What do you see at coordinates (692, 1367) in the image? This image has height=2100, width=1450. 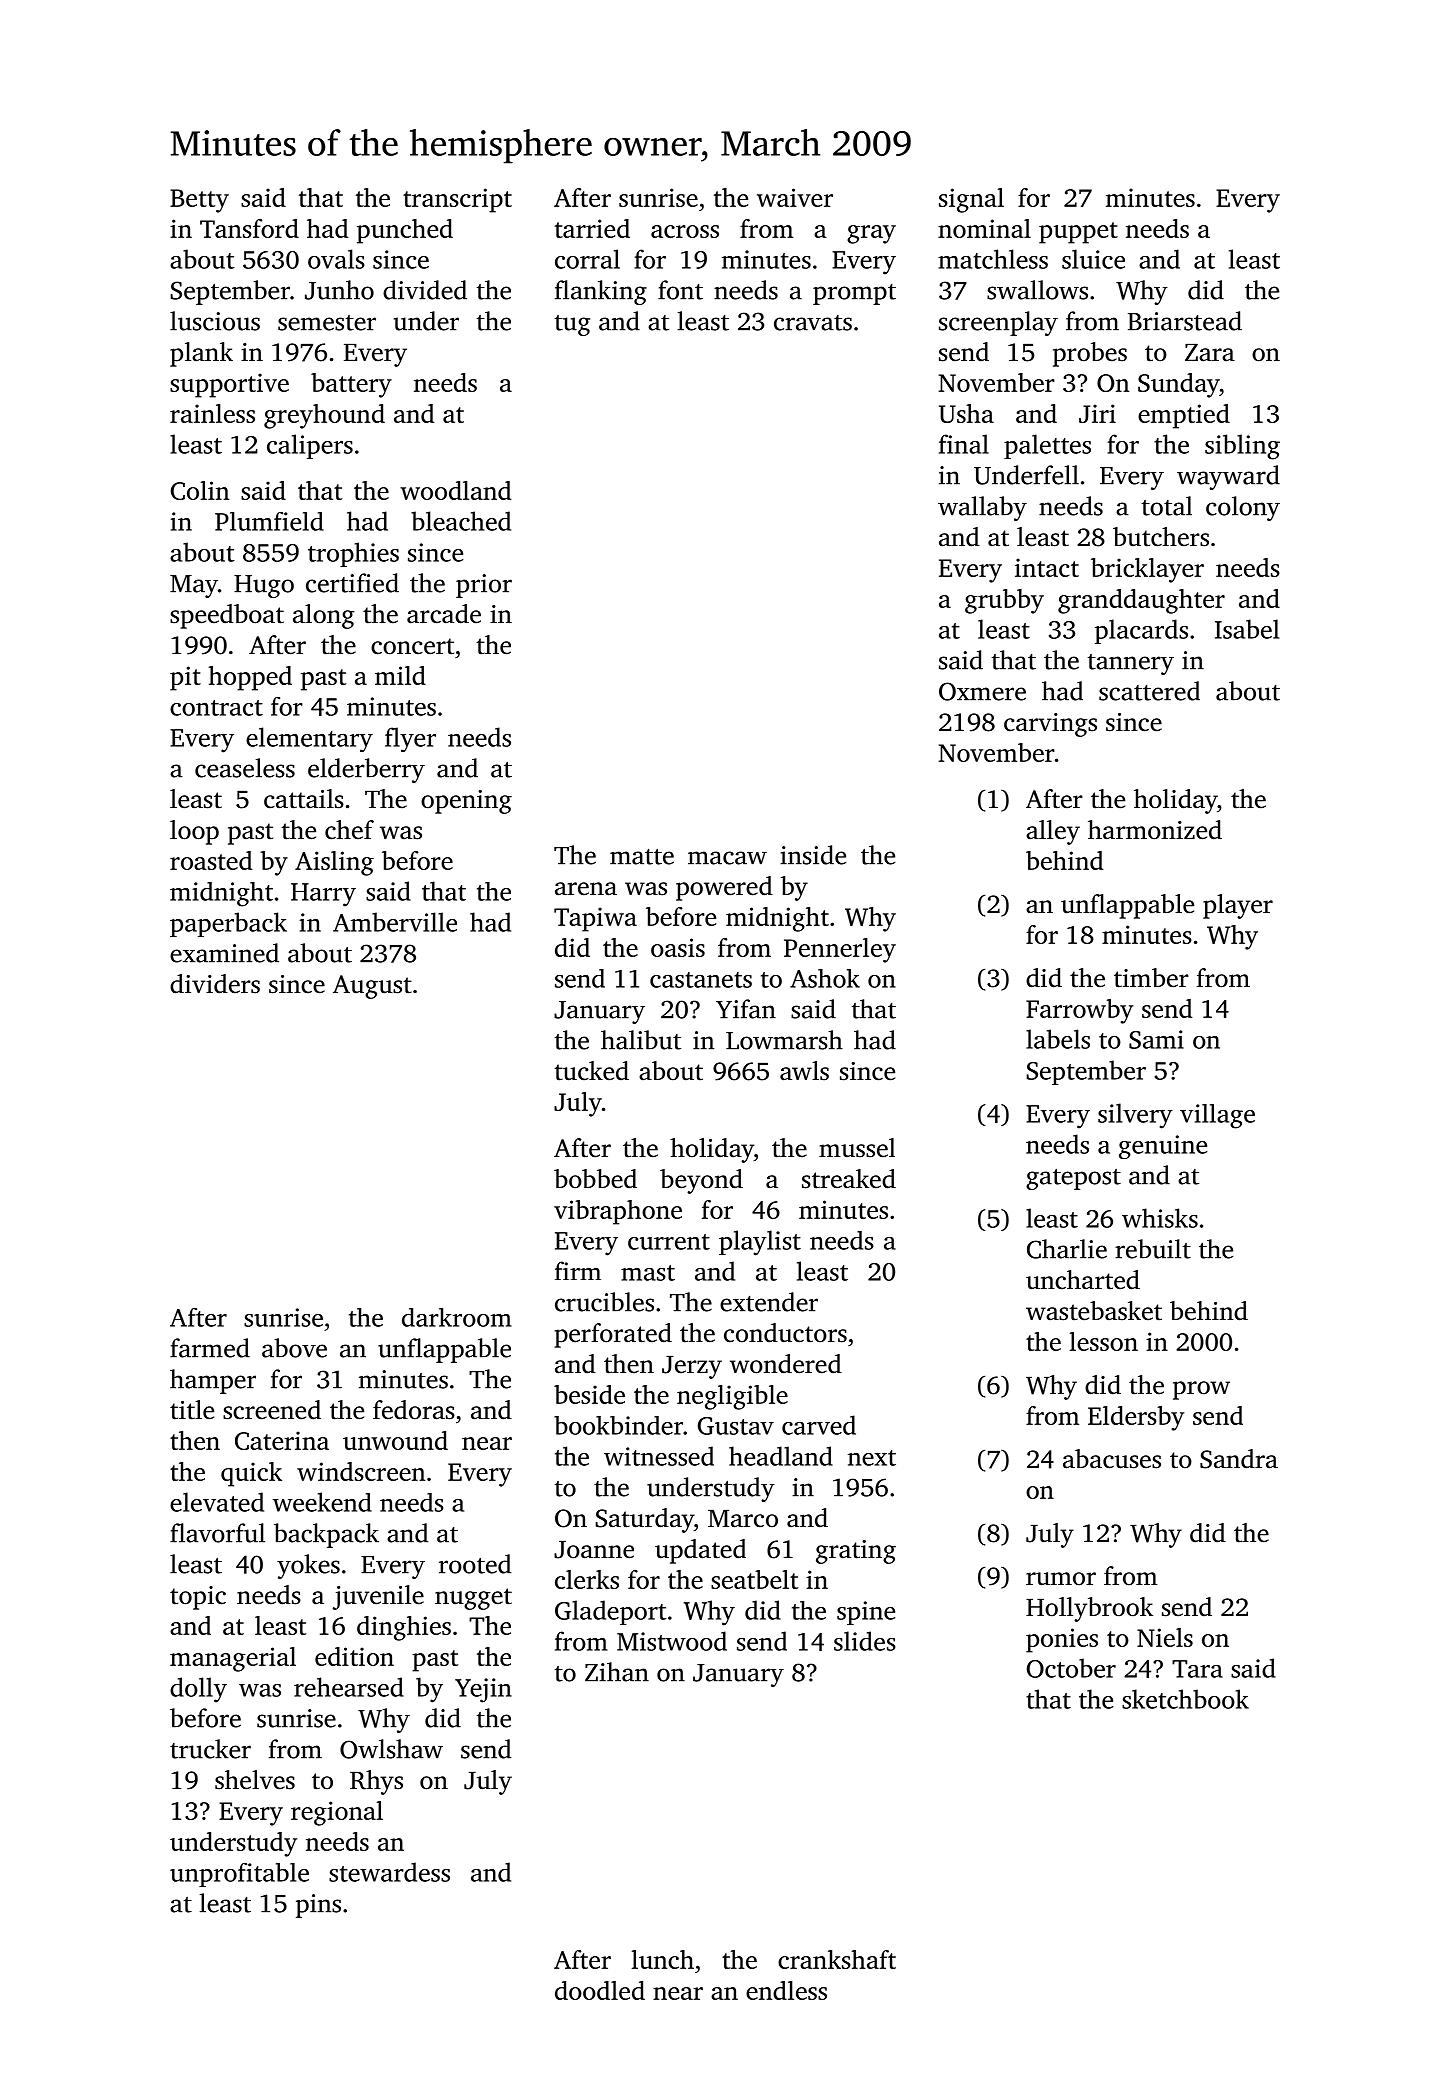 I see `Jerzy` at bounding box center [692, 1367].
